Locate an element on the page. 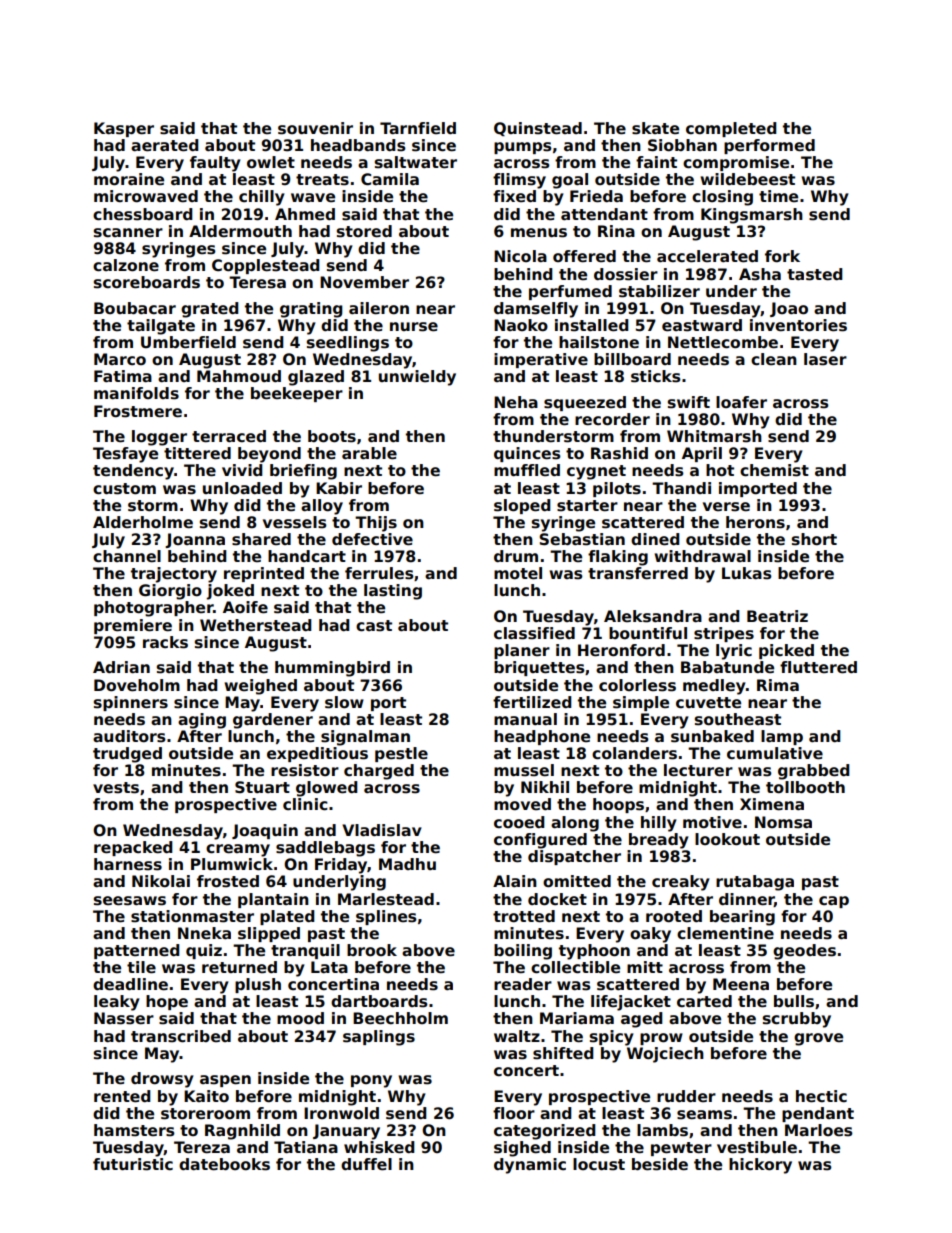 This image has width=952, height=1233. repacked is located at coordinates (133, 848).
